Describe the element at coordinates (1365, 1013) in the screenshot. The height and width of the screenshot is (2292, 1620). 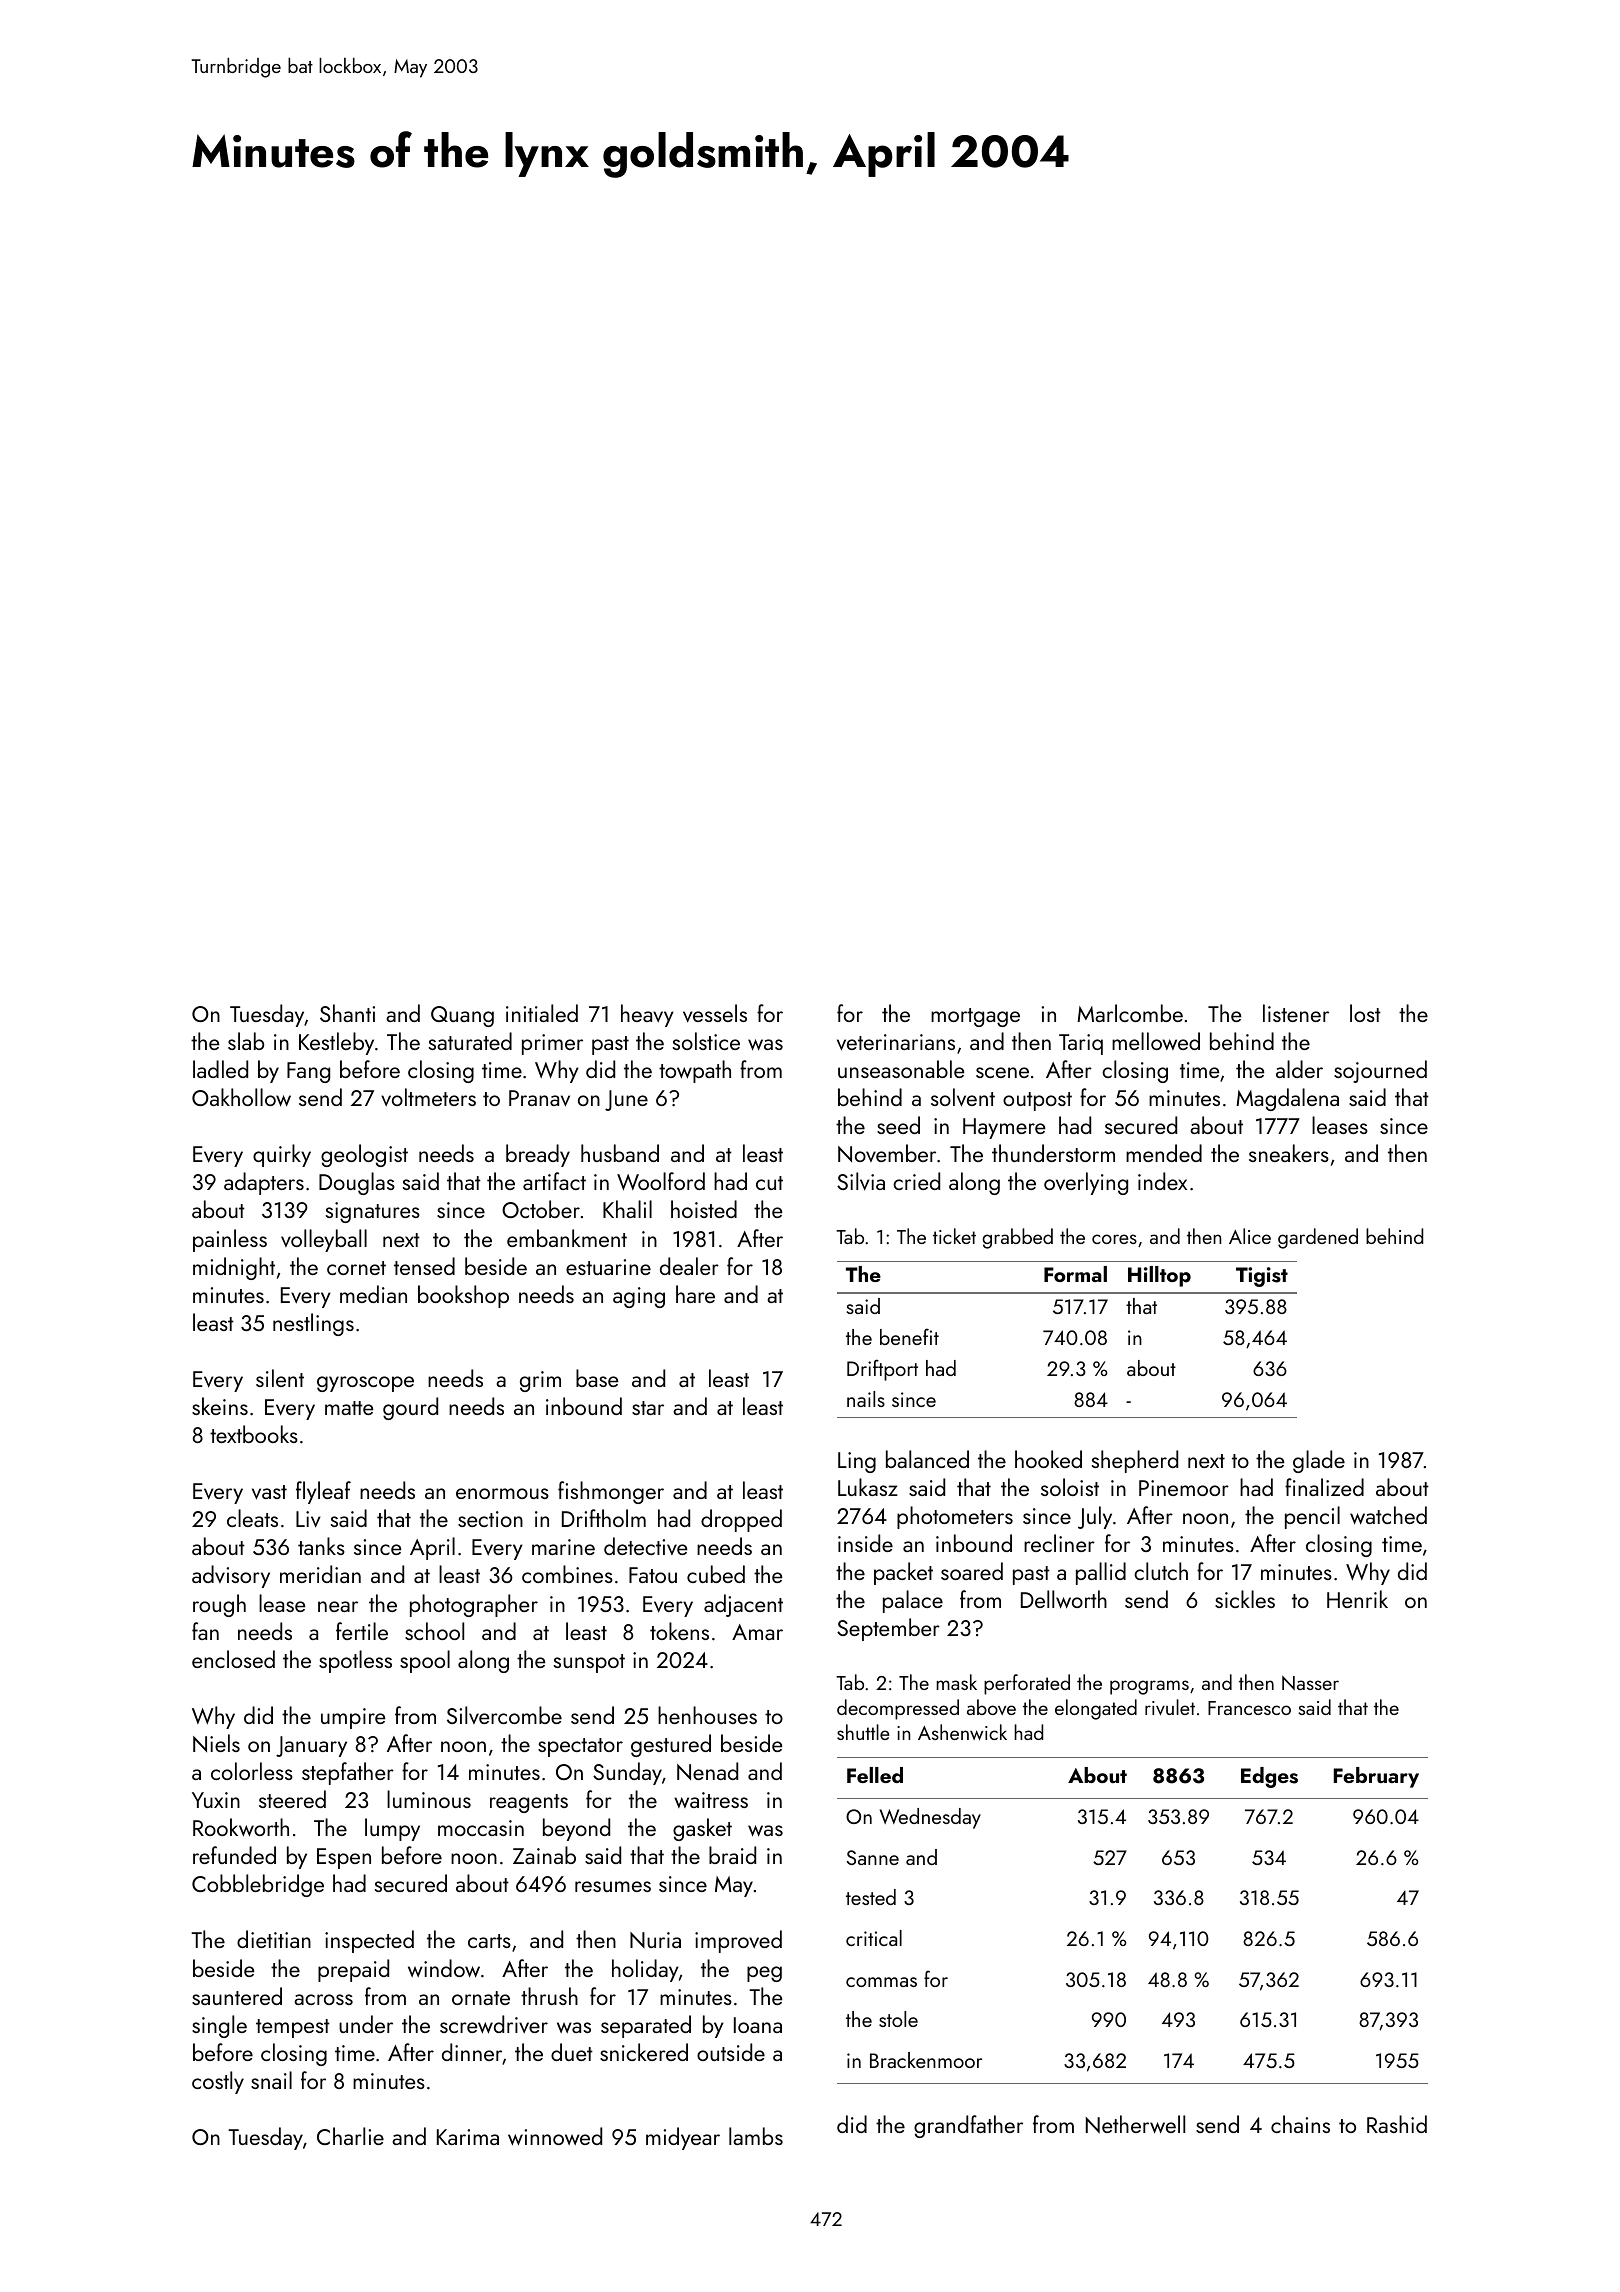
I see `lost` at that location.
